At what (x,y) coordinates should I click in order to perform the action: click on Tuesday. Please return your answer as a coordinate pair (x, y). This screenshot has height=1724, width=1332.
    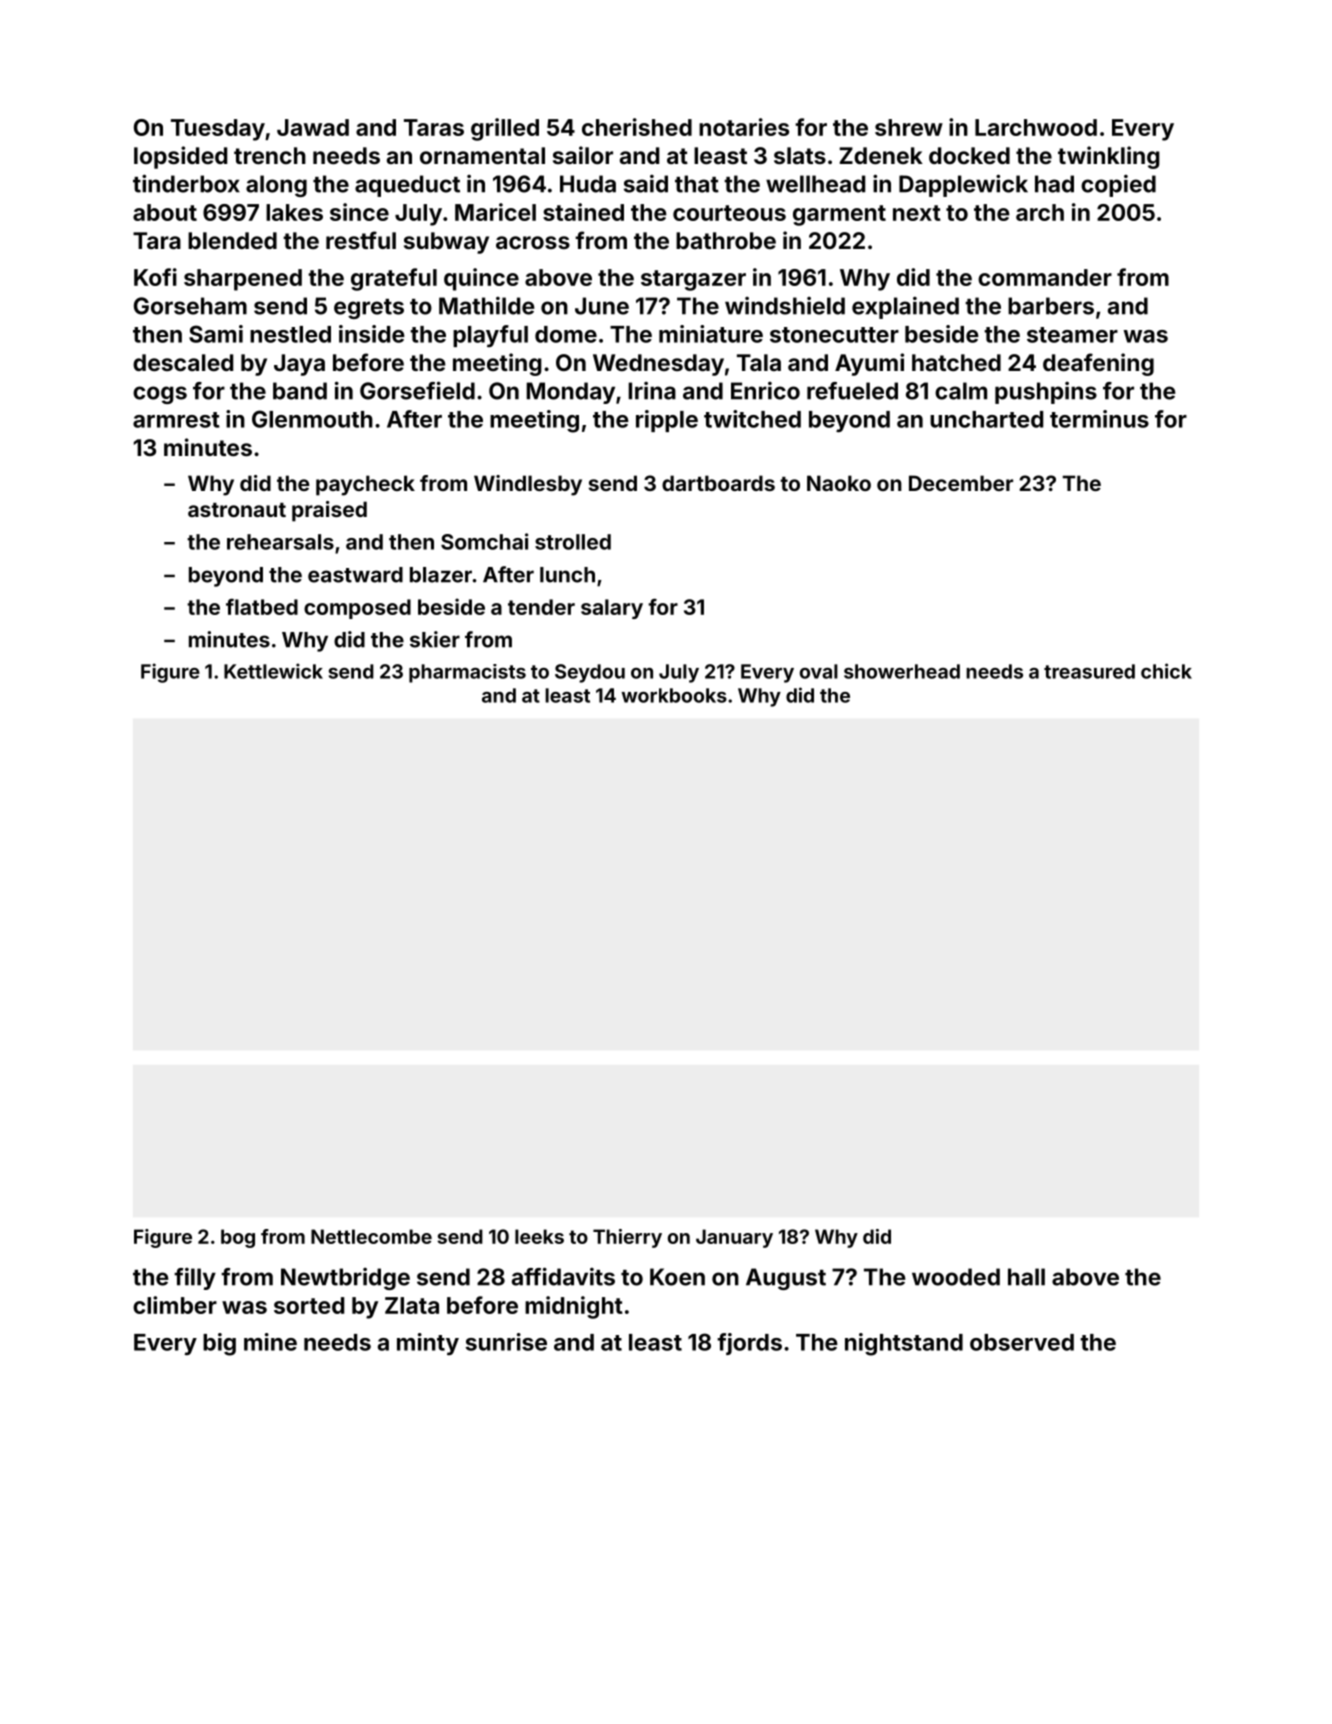
    Looking at the image, I should click on (218, 130).
